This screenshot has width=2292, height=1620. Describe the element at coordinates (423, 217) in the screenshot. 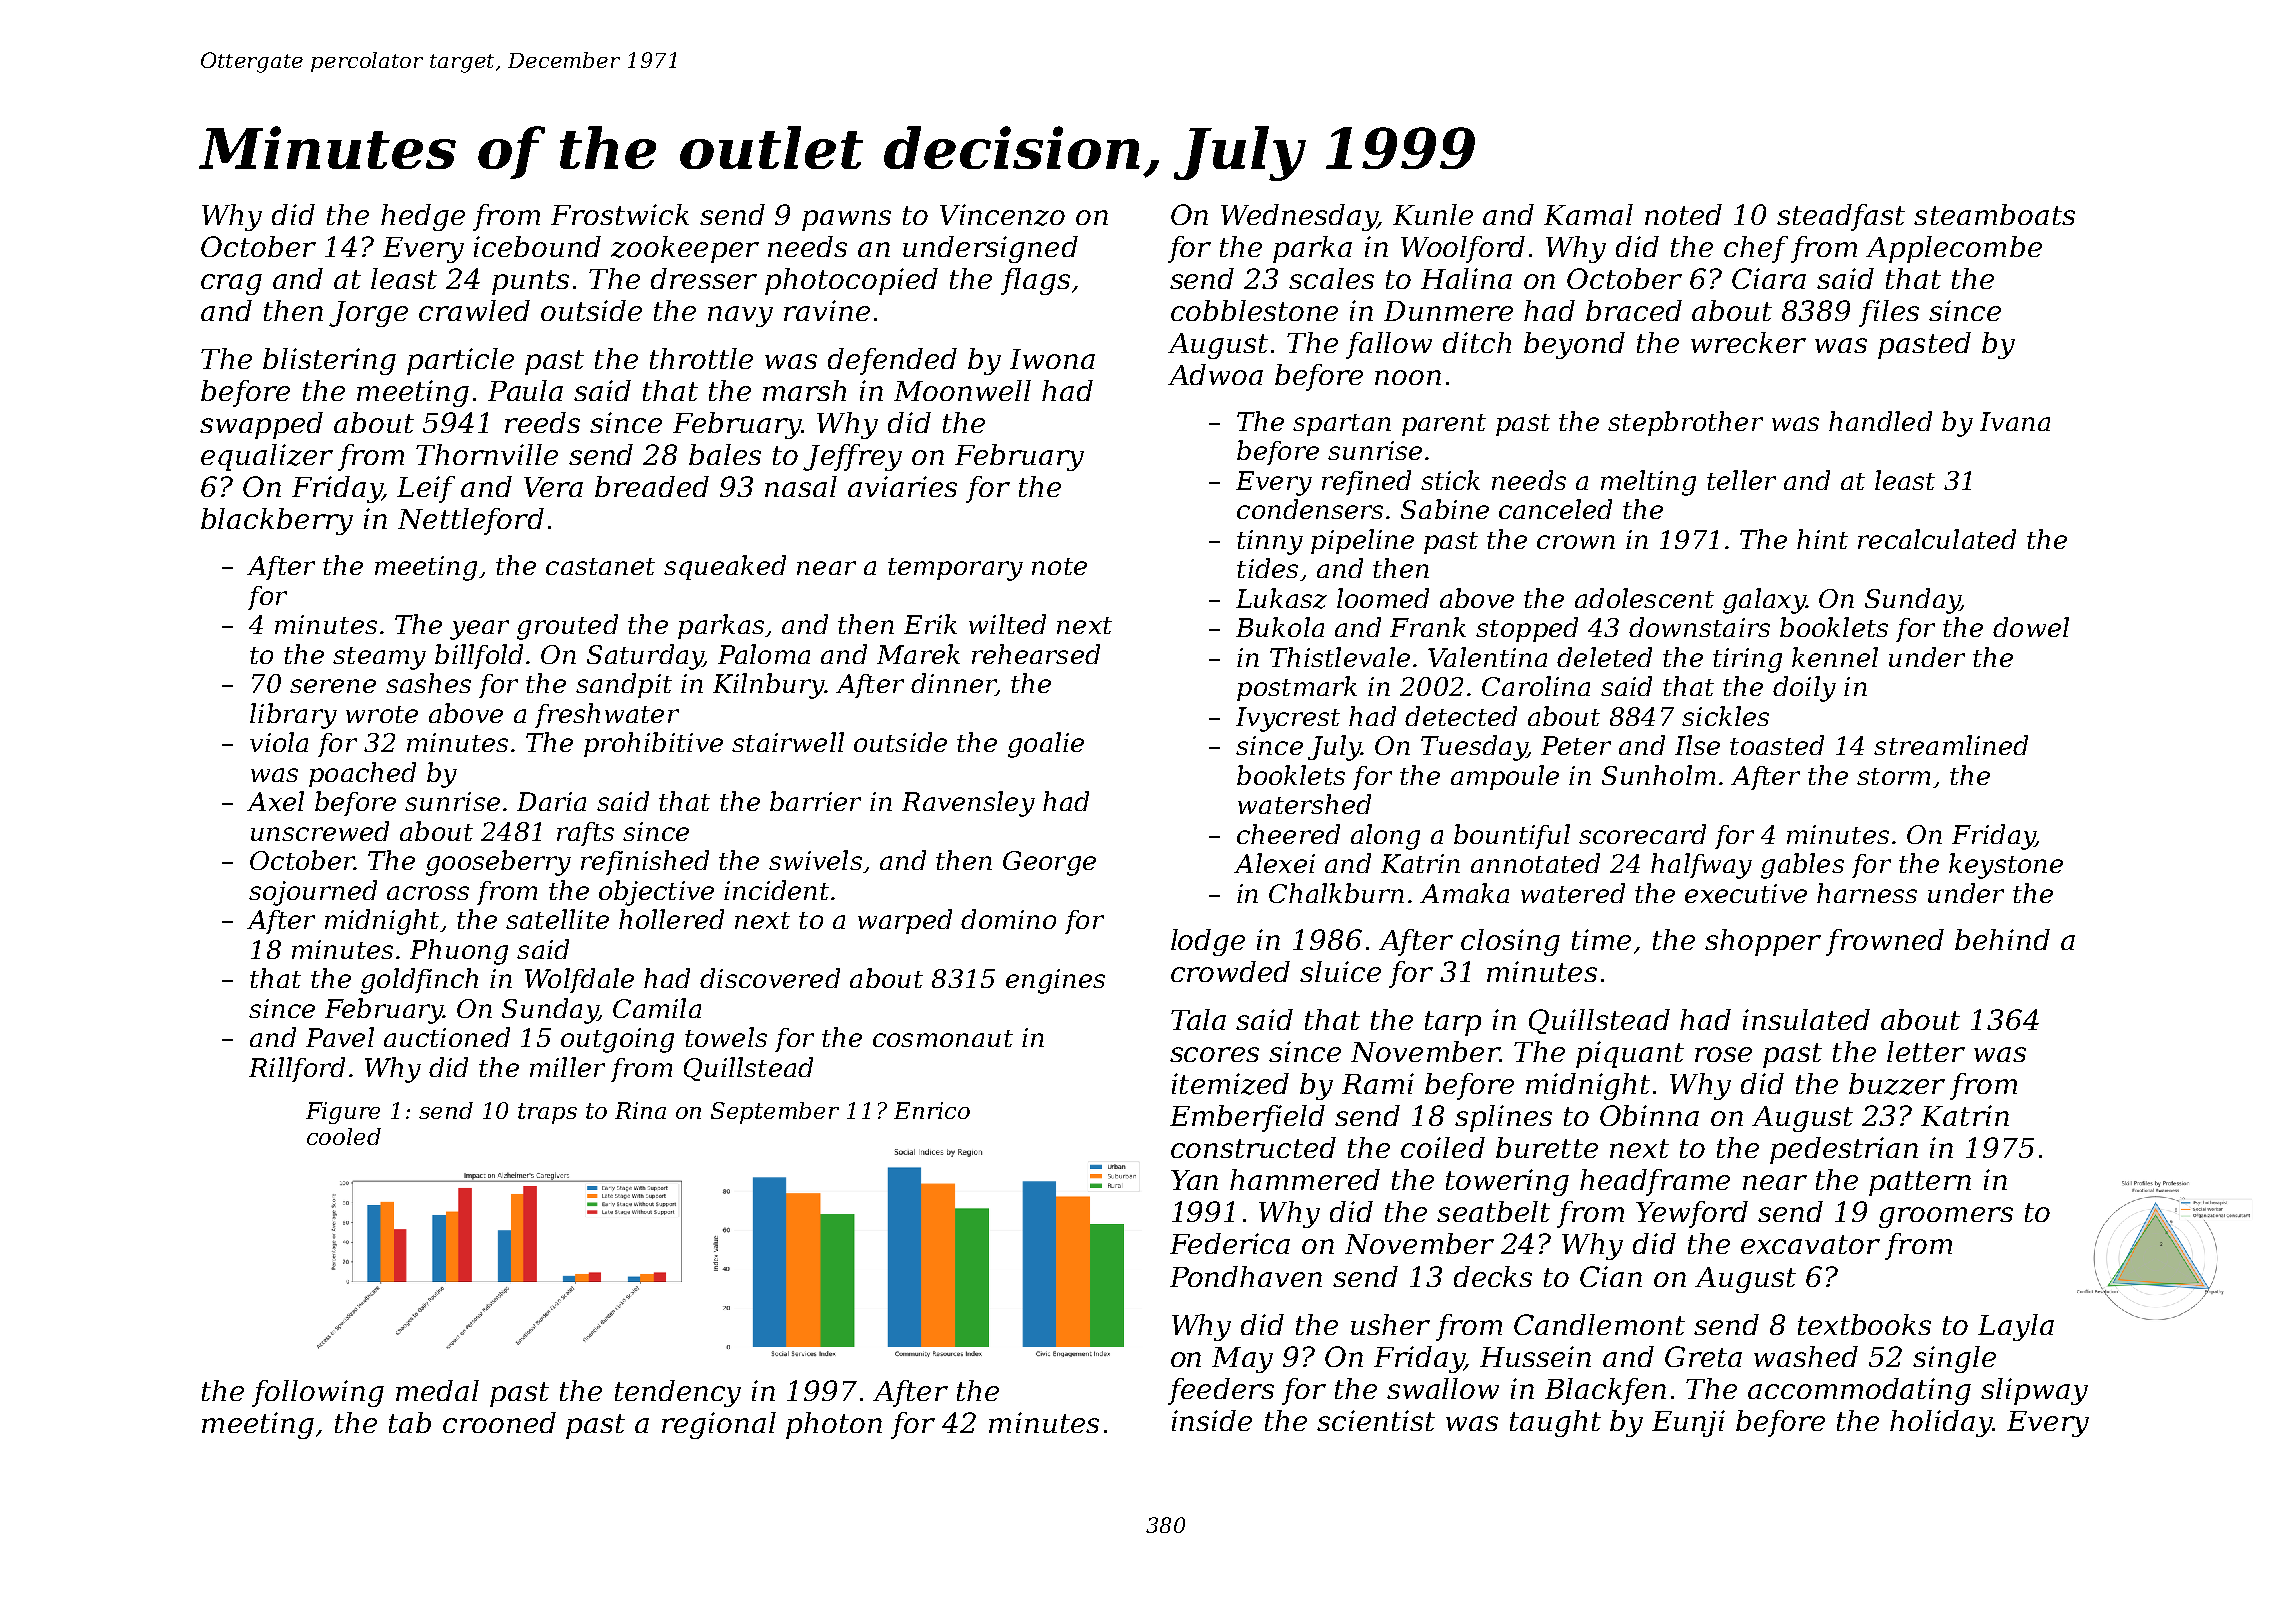

I see `hedge` at that location.
